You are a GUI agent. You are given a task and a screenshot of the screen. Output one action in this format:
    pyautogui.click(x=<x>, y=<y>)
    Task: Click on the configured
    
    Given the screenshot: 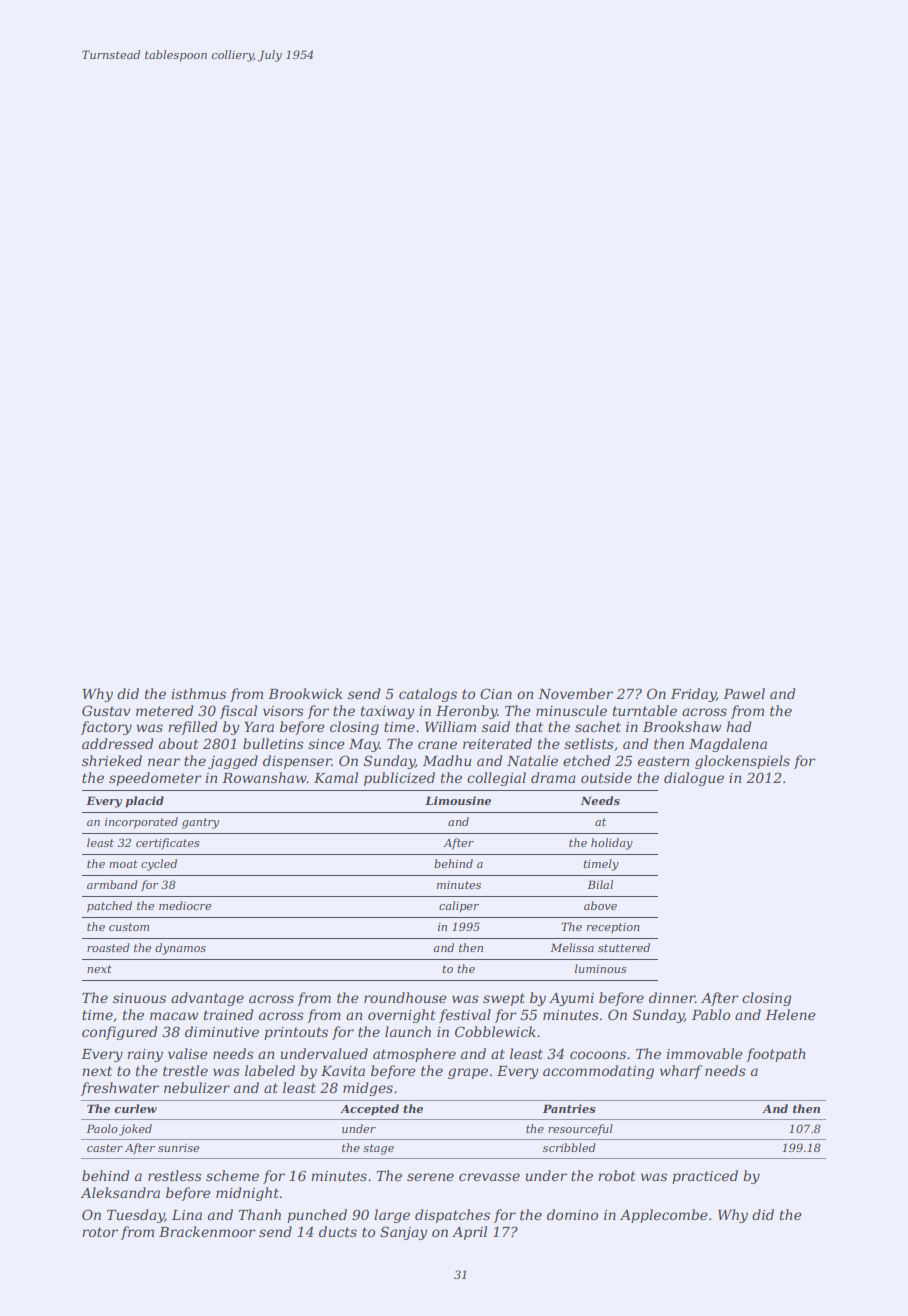 What is the action you would take?
    pyautogui.click(x=119, y=1033)
